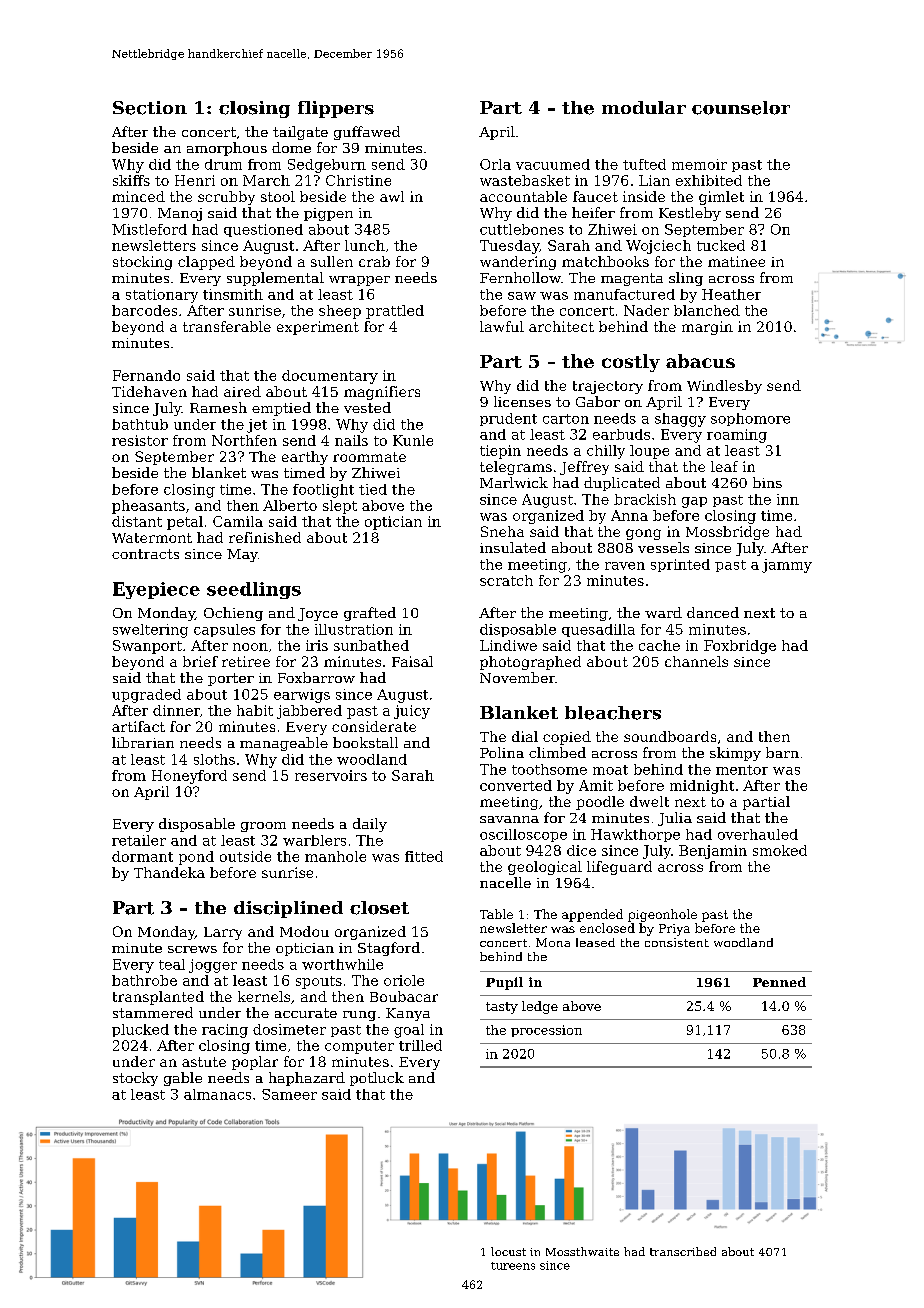 The image size is (924, 1308). Describe the element at coordinates (508, 1251) in the screenshot. I see `locust` at that location.
